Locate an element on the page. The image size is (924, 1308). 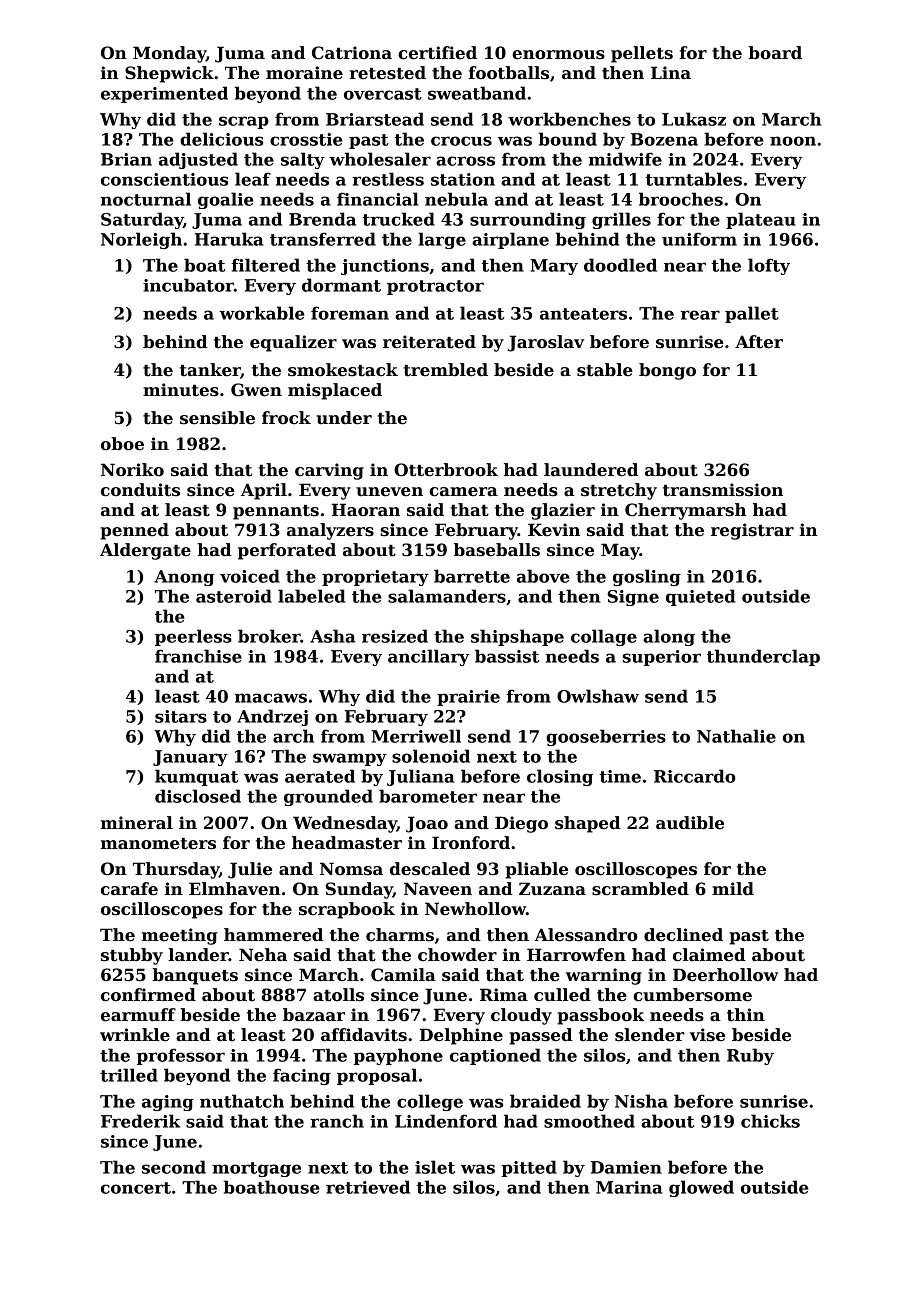
analyzers is located at coordinates (330, 531).
